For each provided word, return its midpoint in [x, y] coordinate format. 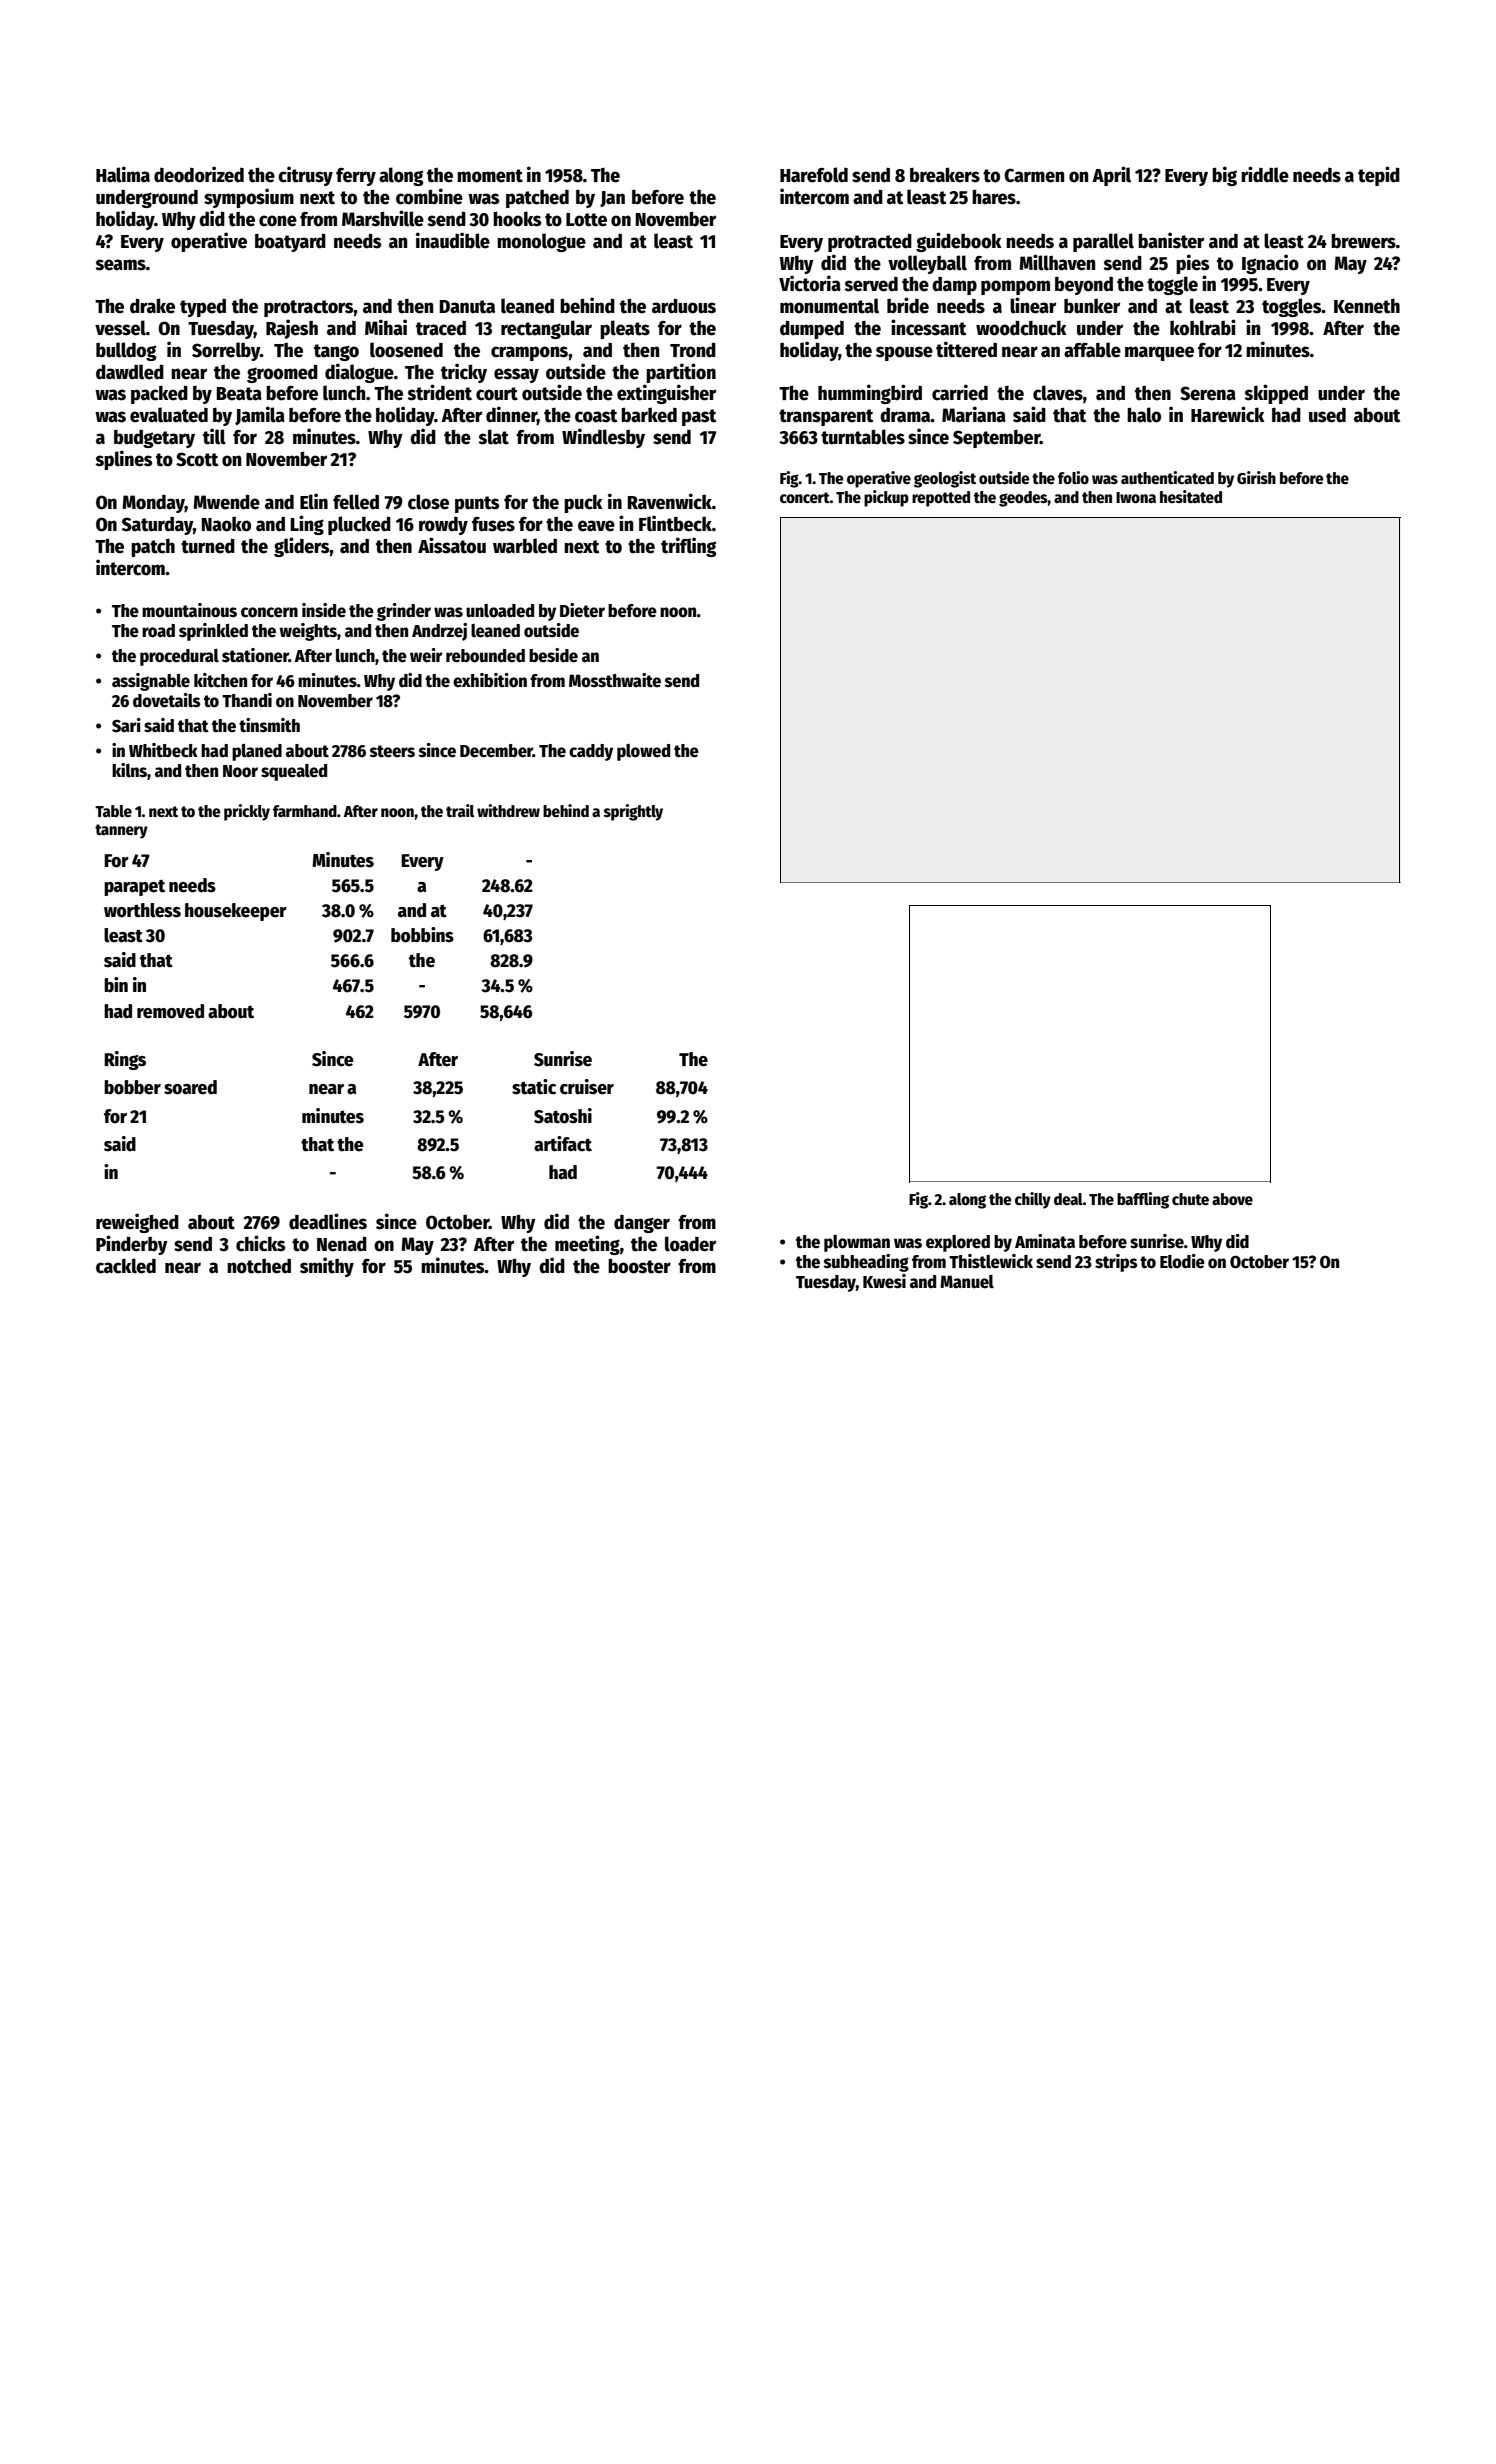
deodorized [199, 174]
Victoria [810, 283]
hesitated [1191, 496]
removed [170, 1011]
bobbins [422, 935]
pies [1192, 264]
